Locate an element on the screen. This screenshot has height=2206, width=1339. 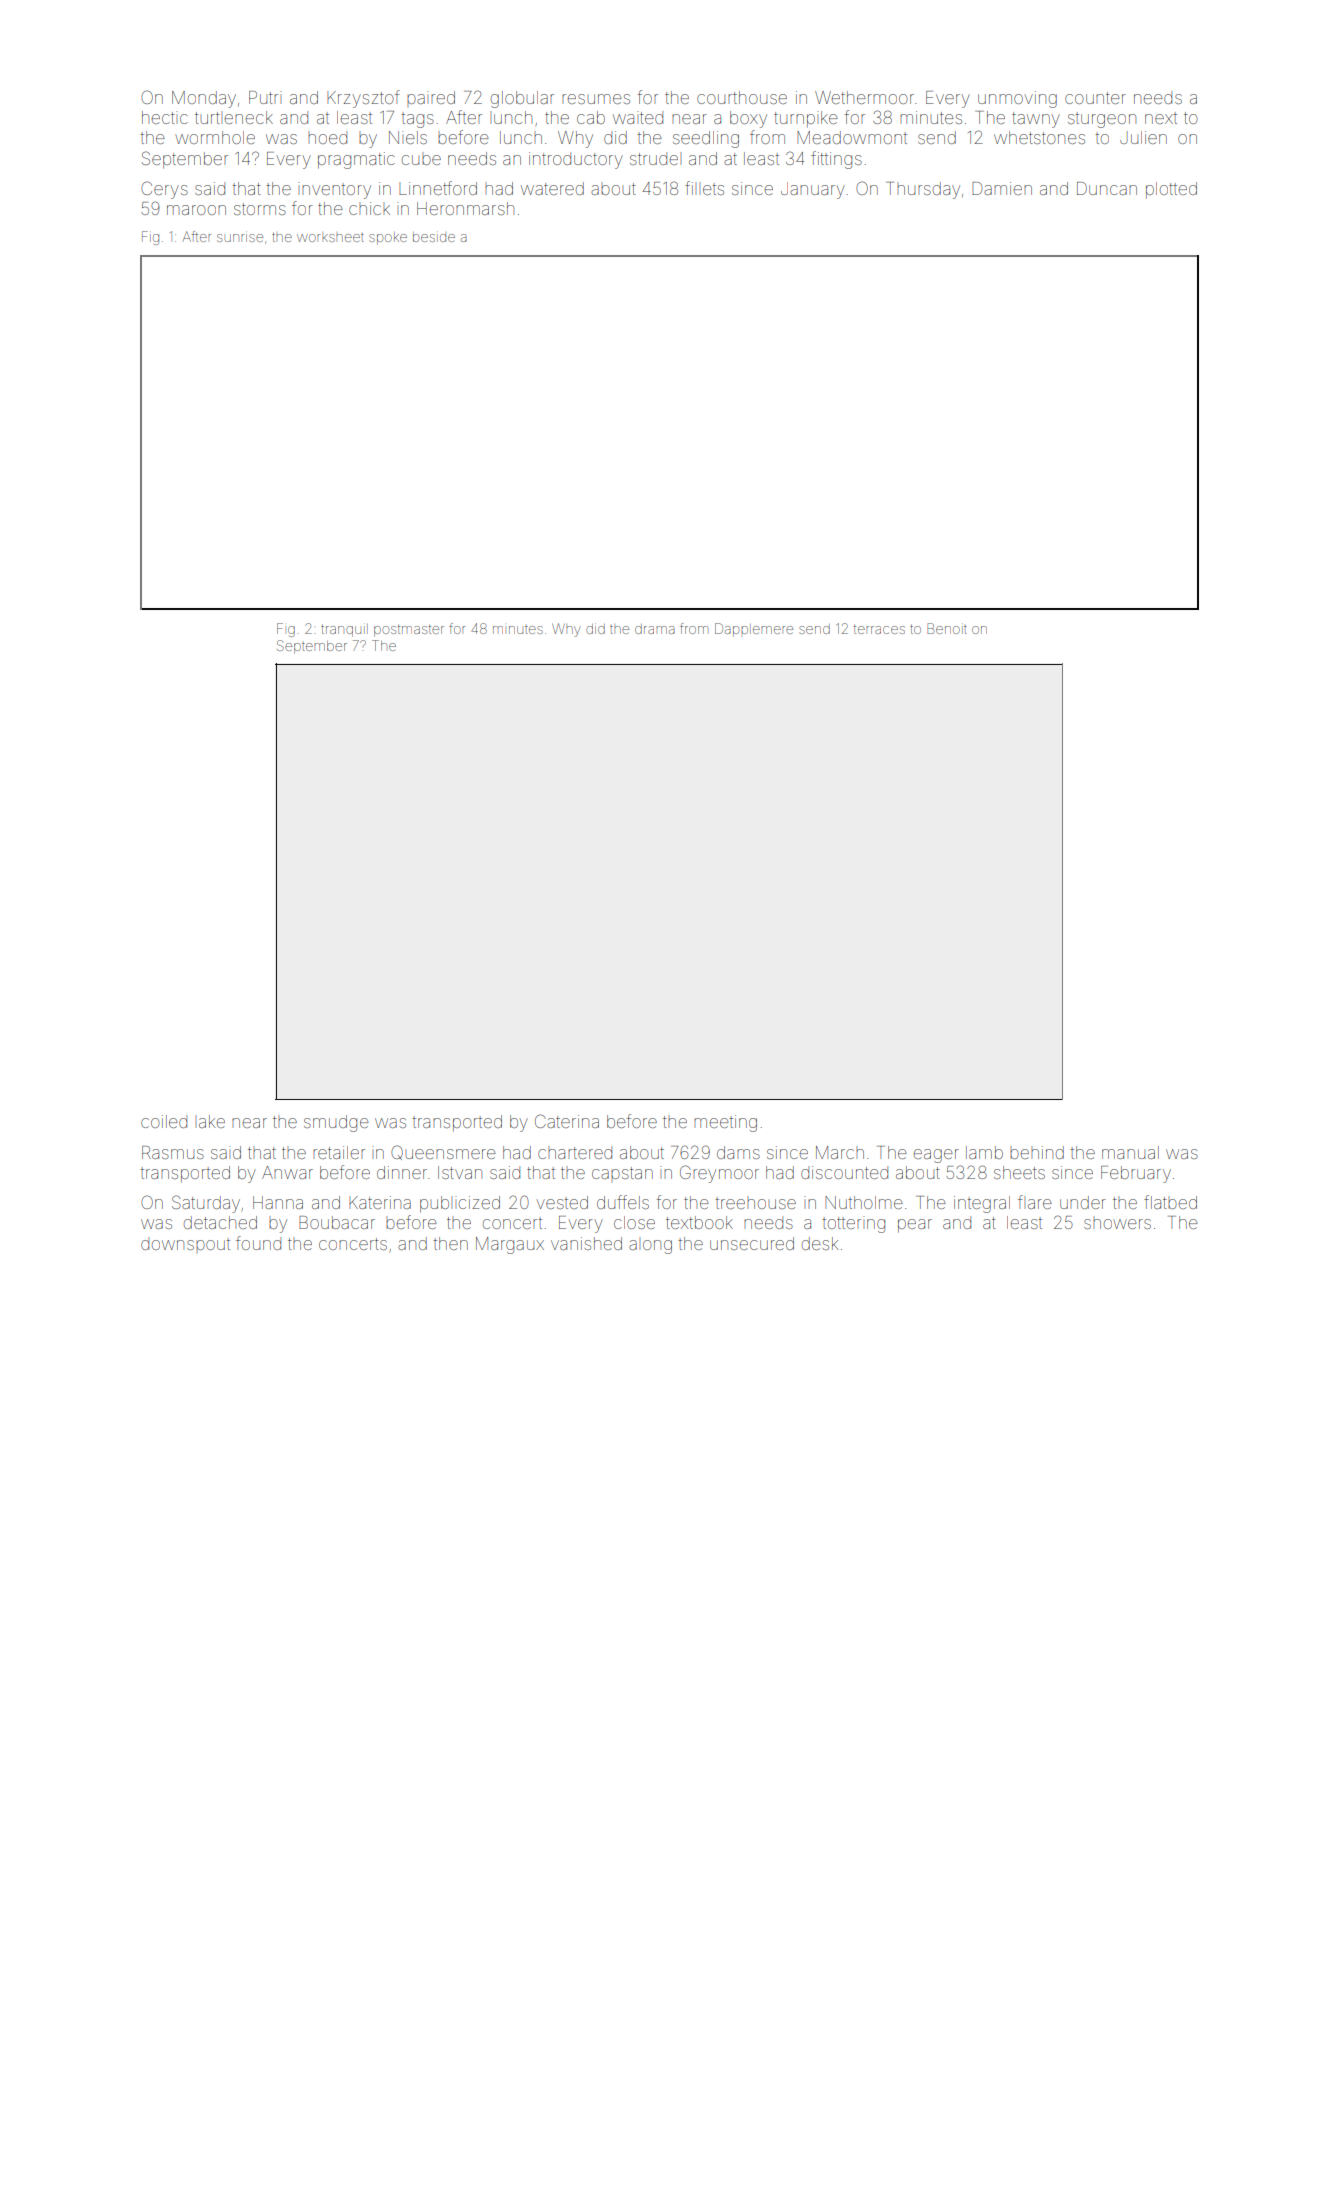
tranquil is located at coordinates (344, 630).
